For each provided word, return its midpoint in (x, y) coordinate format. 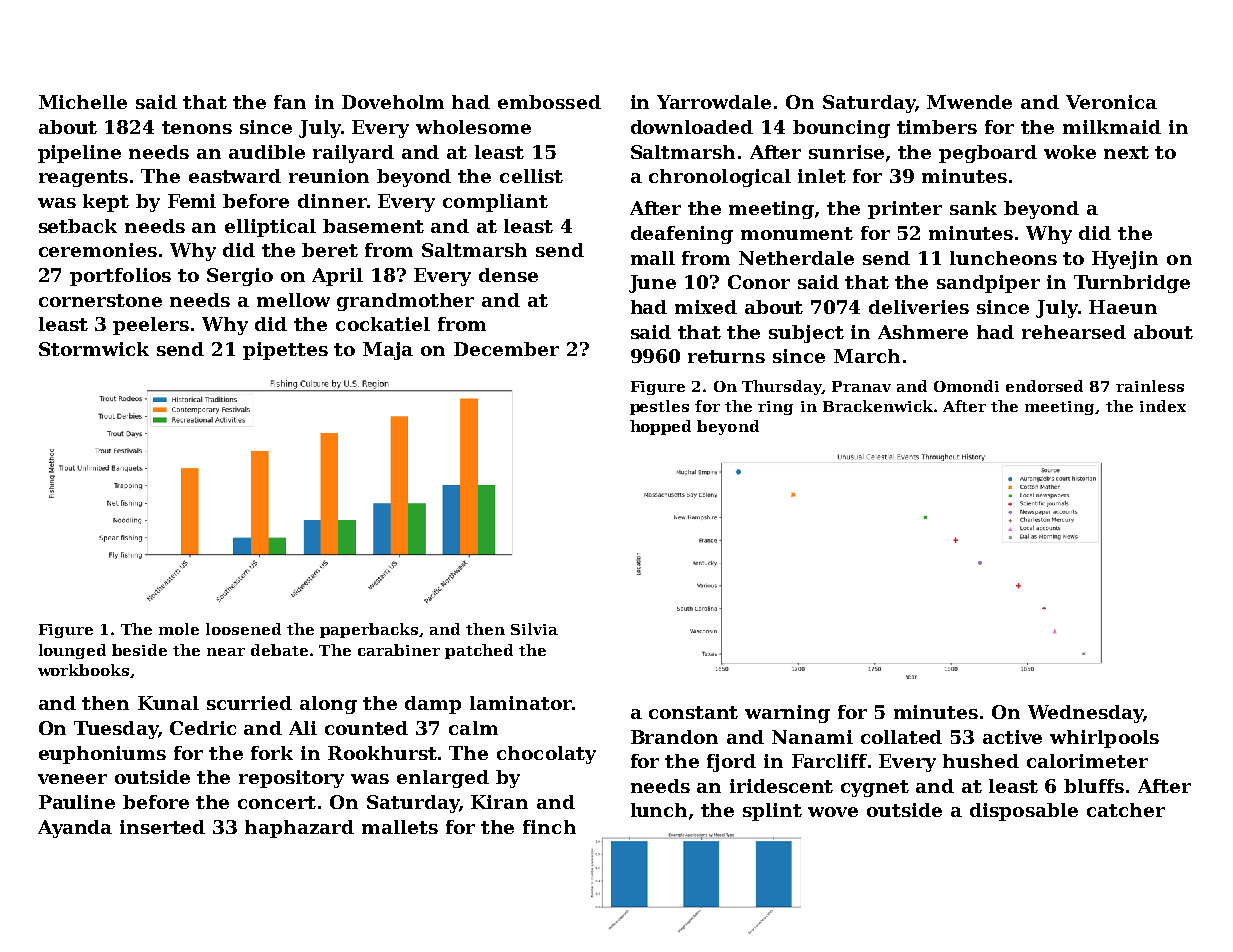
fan (290, 102)
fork (272, 753)
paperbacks (369, 630)
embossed (549, 102)
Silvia (534, 629)
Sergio (240, 277)
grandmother (405, 302)
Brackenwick (878, 406)
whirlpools (1104, 739)
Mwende (969, 102)
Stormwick (94, 349)
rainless (1150, 386)
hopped (660, 427)
